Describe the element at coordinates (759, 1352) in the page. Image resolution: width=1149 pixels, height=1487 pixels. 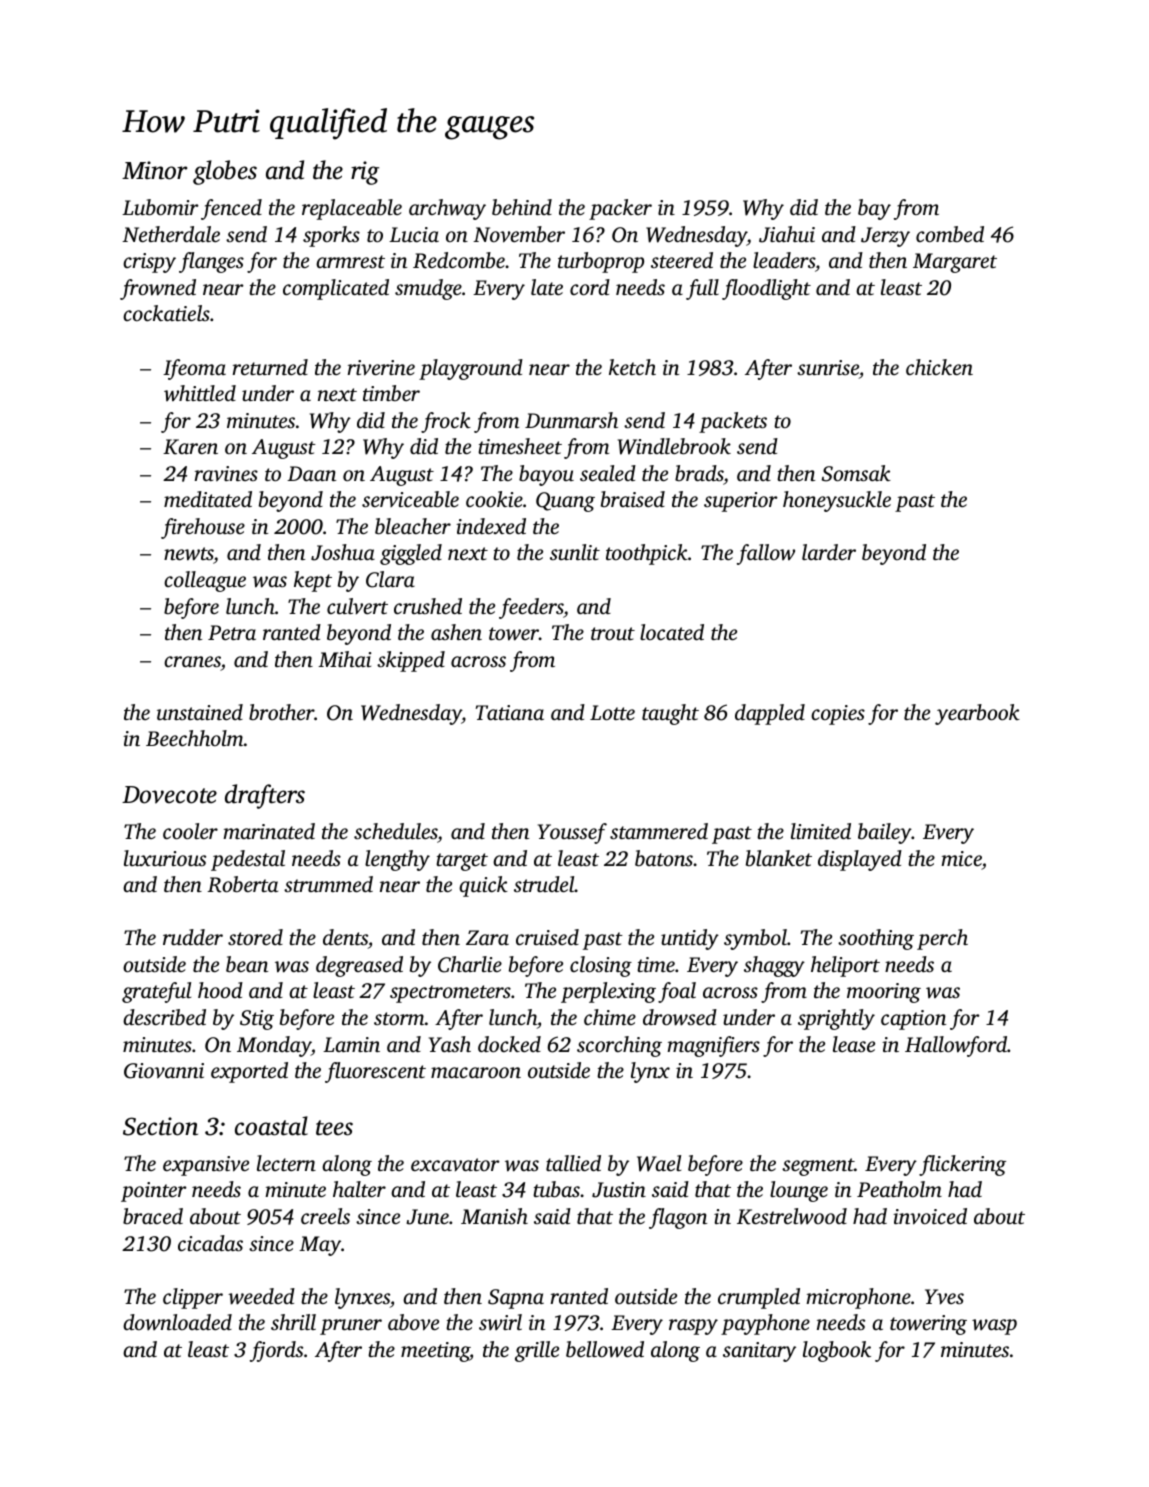
I see `sanitary` at that location.
